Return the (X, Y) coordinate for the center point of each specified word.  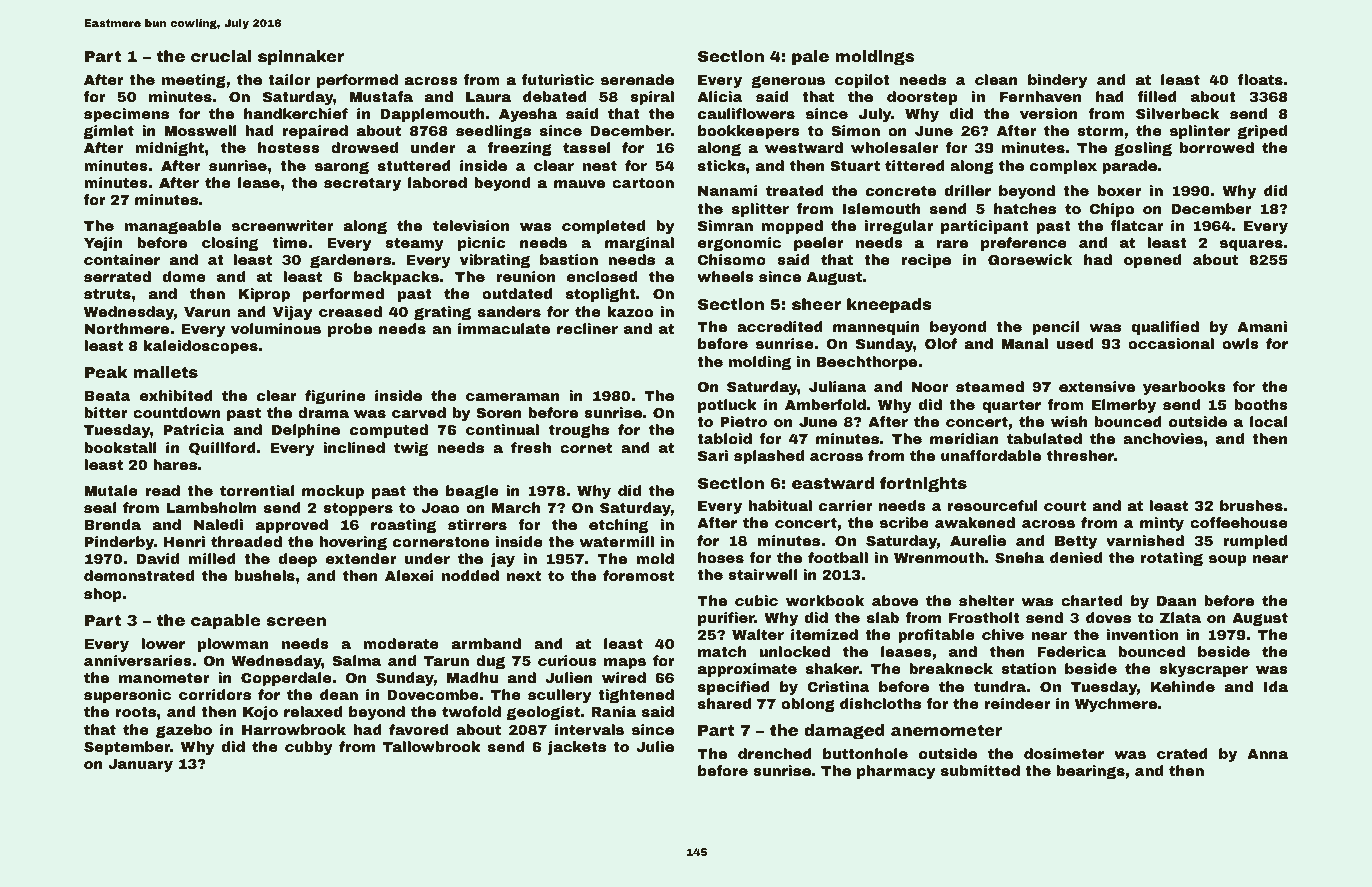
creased (350, 311)
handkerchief (296, 113)
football (838, 557)
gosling (1143, 149)
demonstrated (139, 575)
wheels (725, 276)
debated (555, 96)
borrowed (1217, 147)
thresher (1080, 455)
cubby (309, 748)
